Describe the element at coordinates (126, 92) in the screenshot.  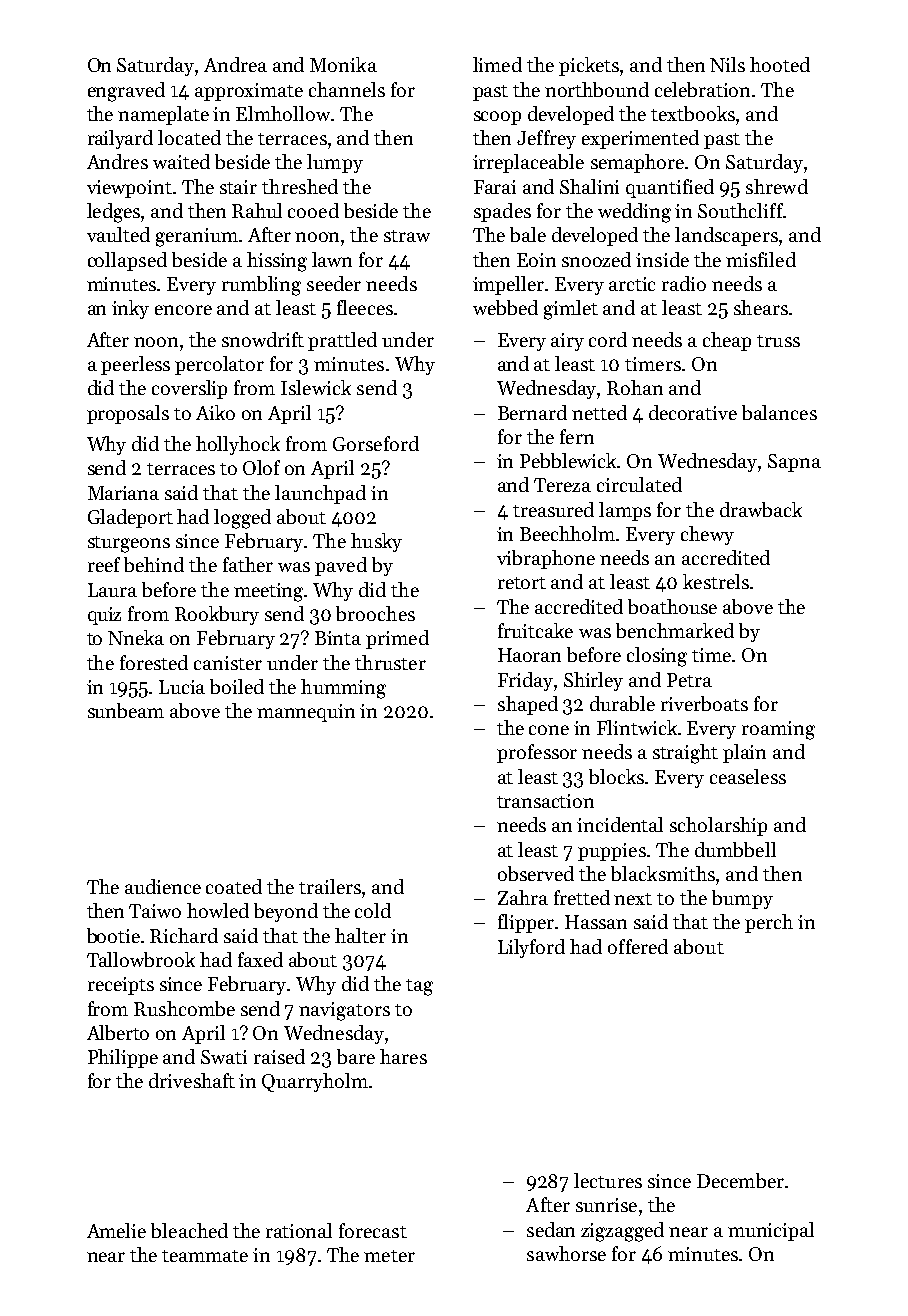
I see `engraved` at that location.
